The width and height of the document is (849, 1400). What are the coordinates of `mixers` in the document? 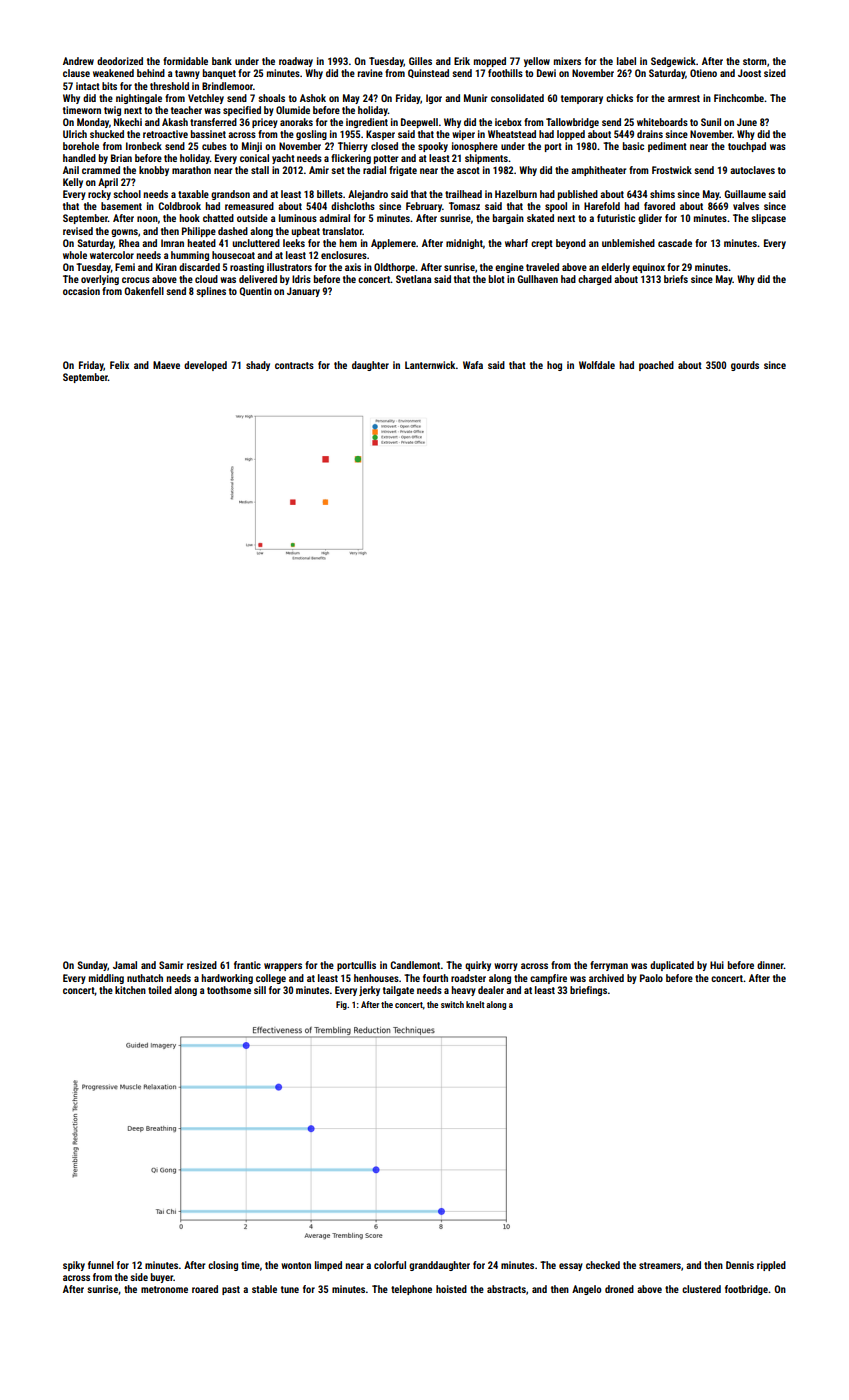 It's located at (567, 61).
